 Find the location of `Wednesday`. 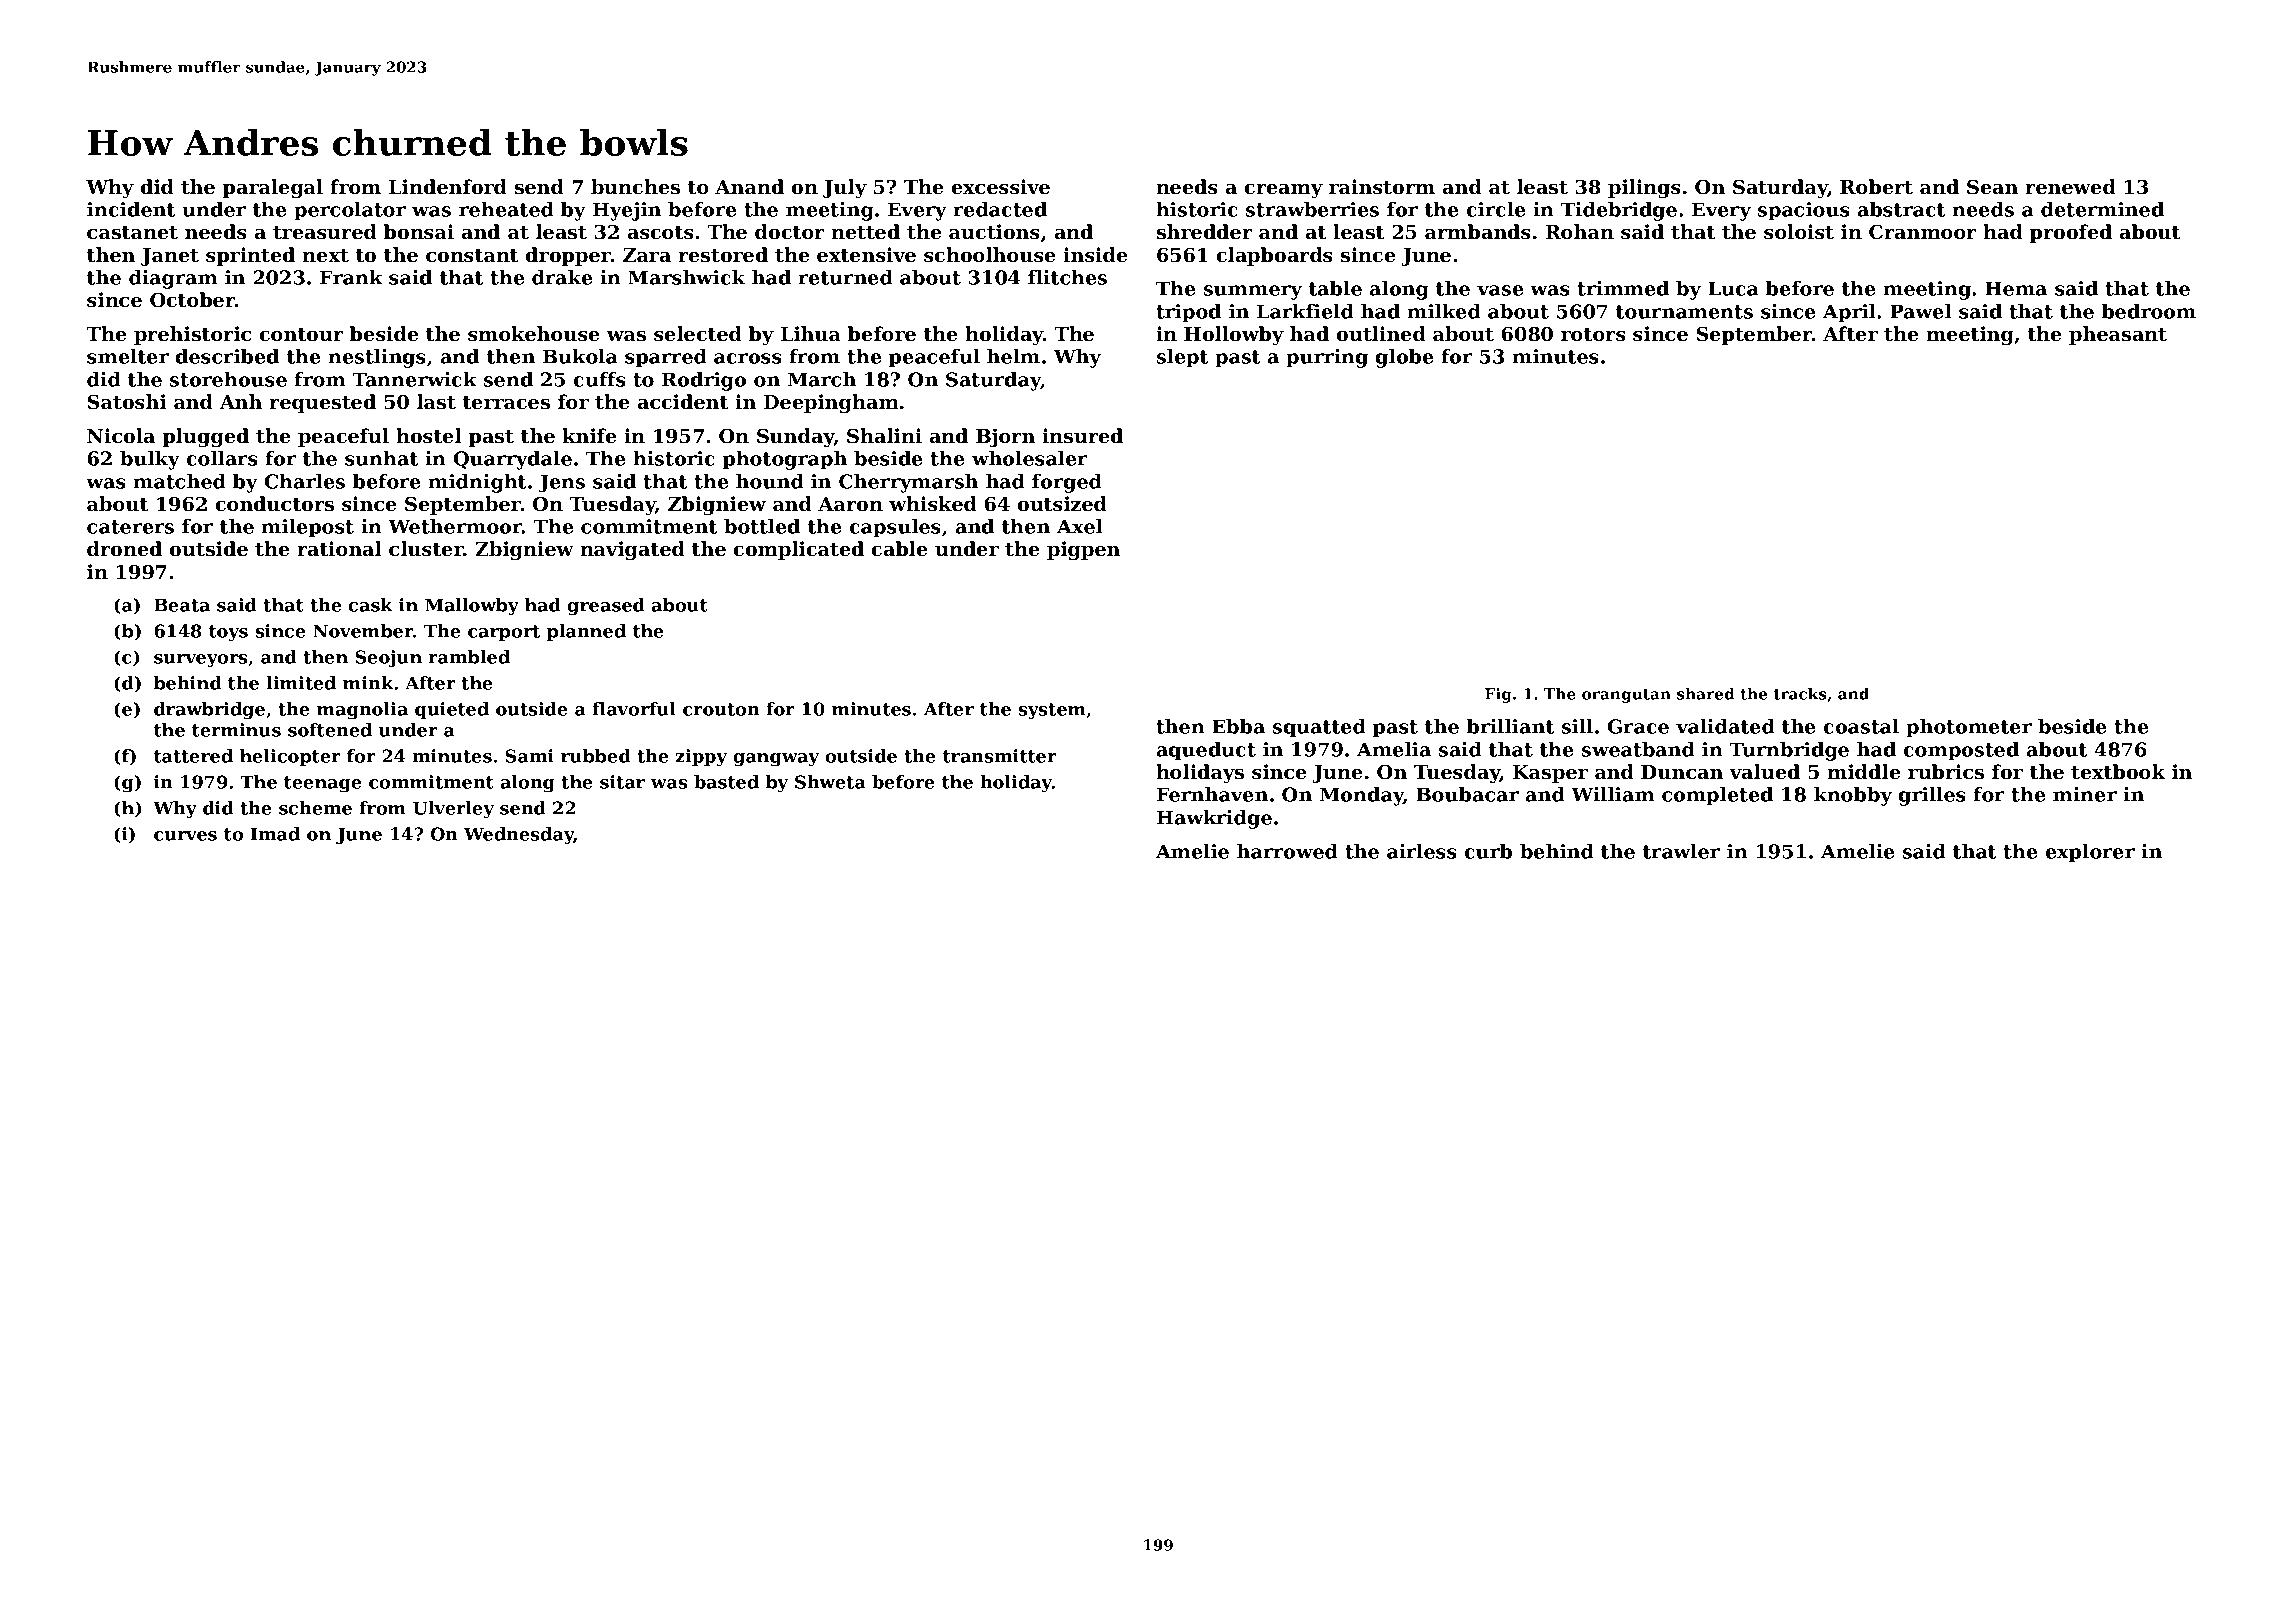

Wednesday is located at coordinates (519, 836).
